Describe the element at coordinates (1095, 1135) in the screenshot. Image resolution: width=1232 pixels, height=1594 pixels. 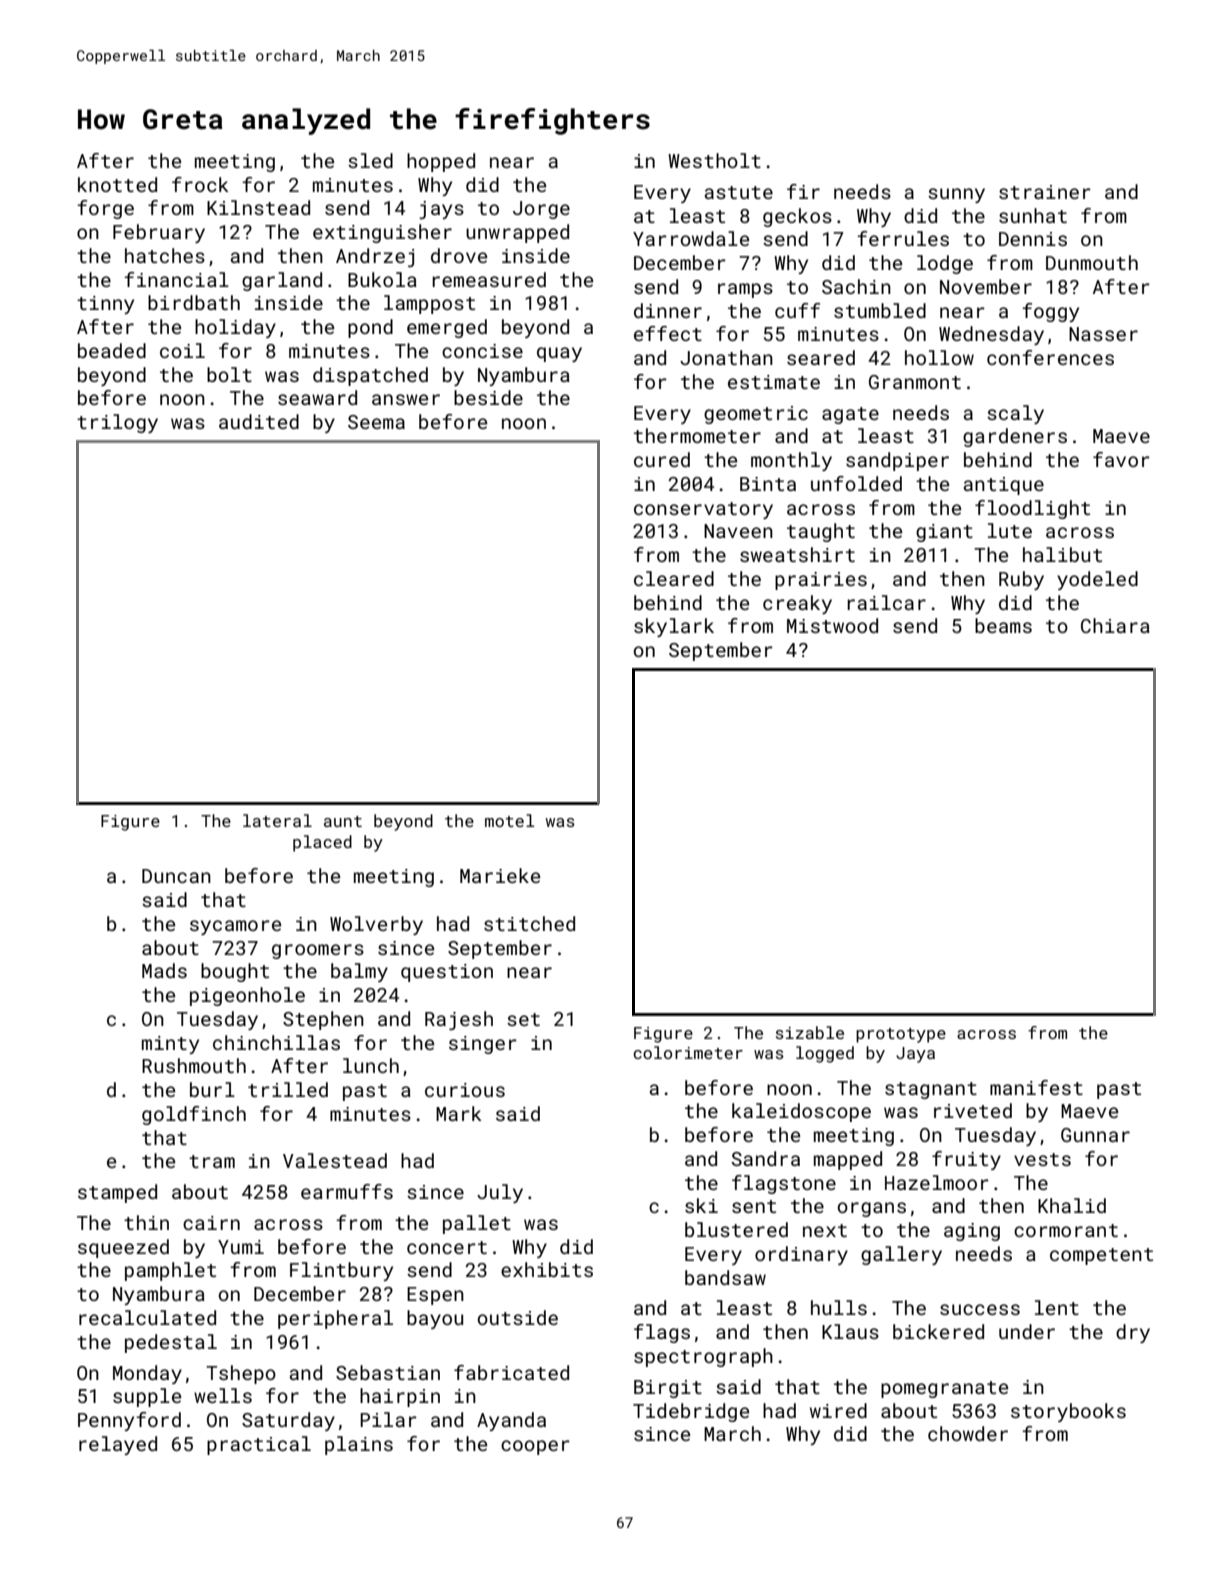
I see `Gunnar` at that location.
